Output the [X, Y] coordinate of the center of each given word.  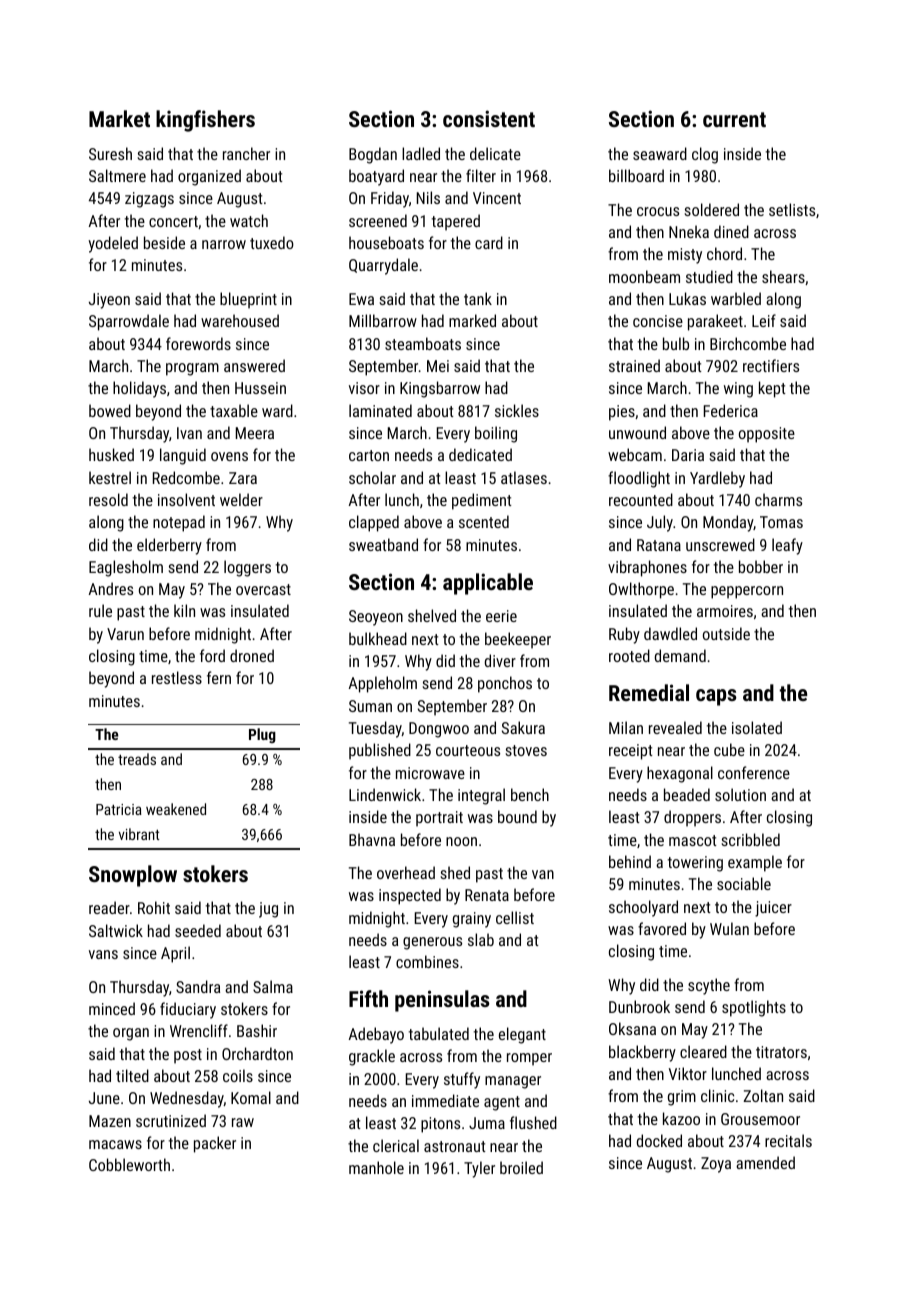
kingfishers [205, 121]
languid [183, 456]
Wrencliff [199, 1030]
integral [481, 796]
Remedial [649, 692]
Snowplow [133, 876]
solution [740, 794]
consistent [489, 118]
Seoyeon [376, 618]
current [734, 119]
